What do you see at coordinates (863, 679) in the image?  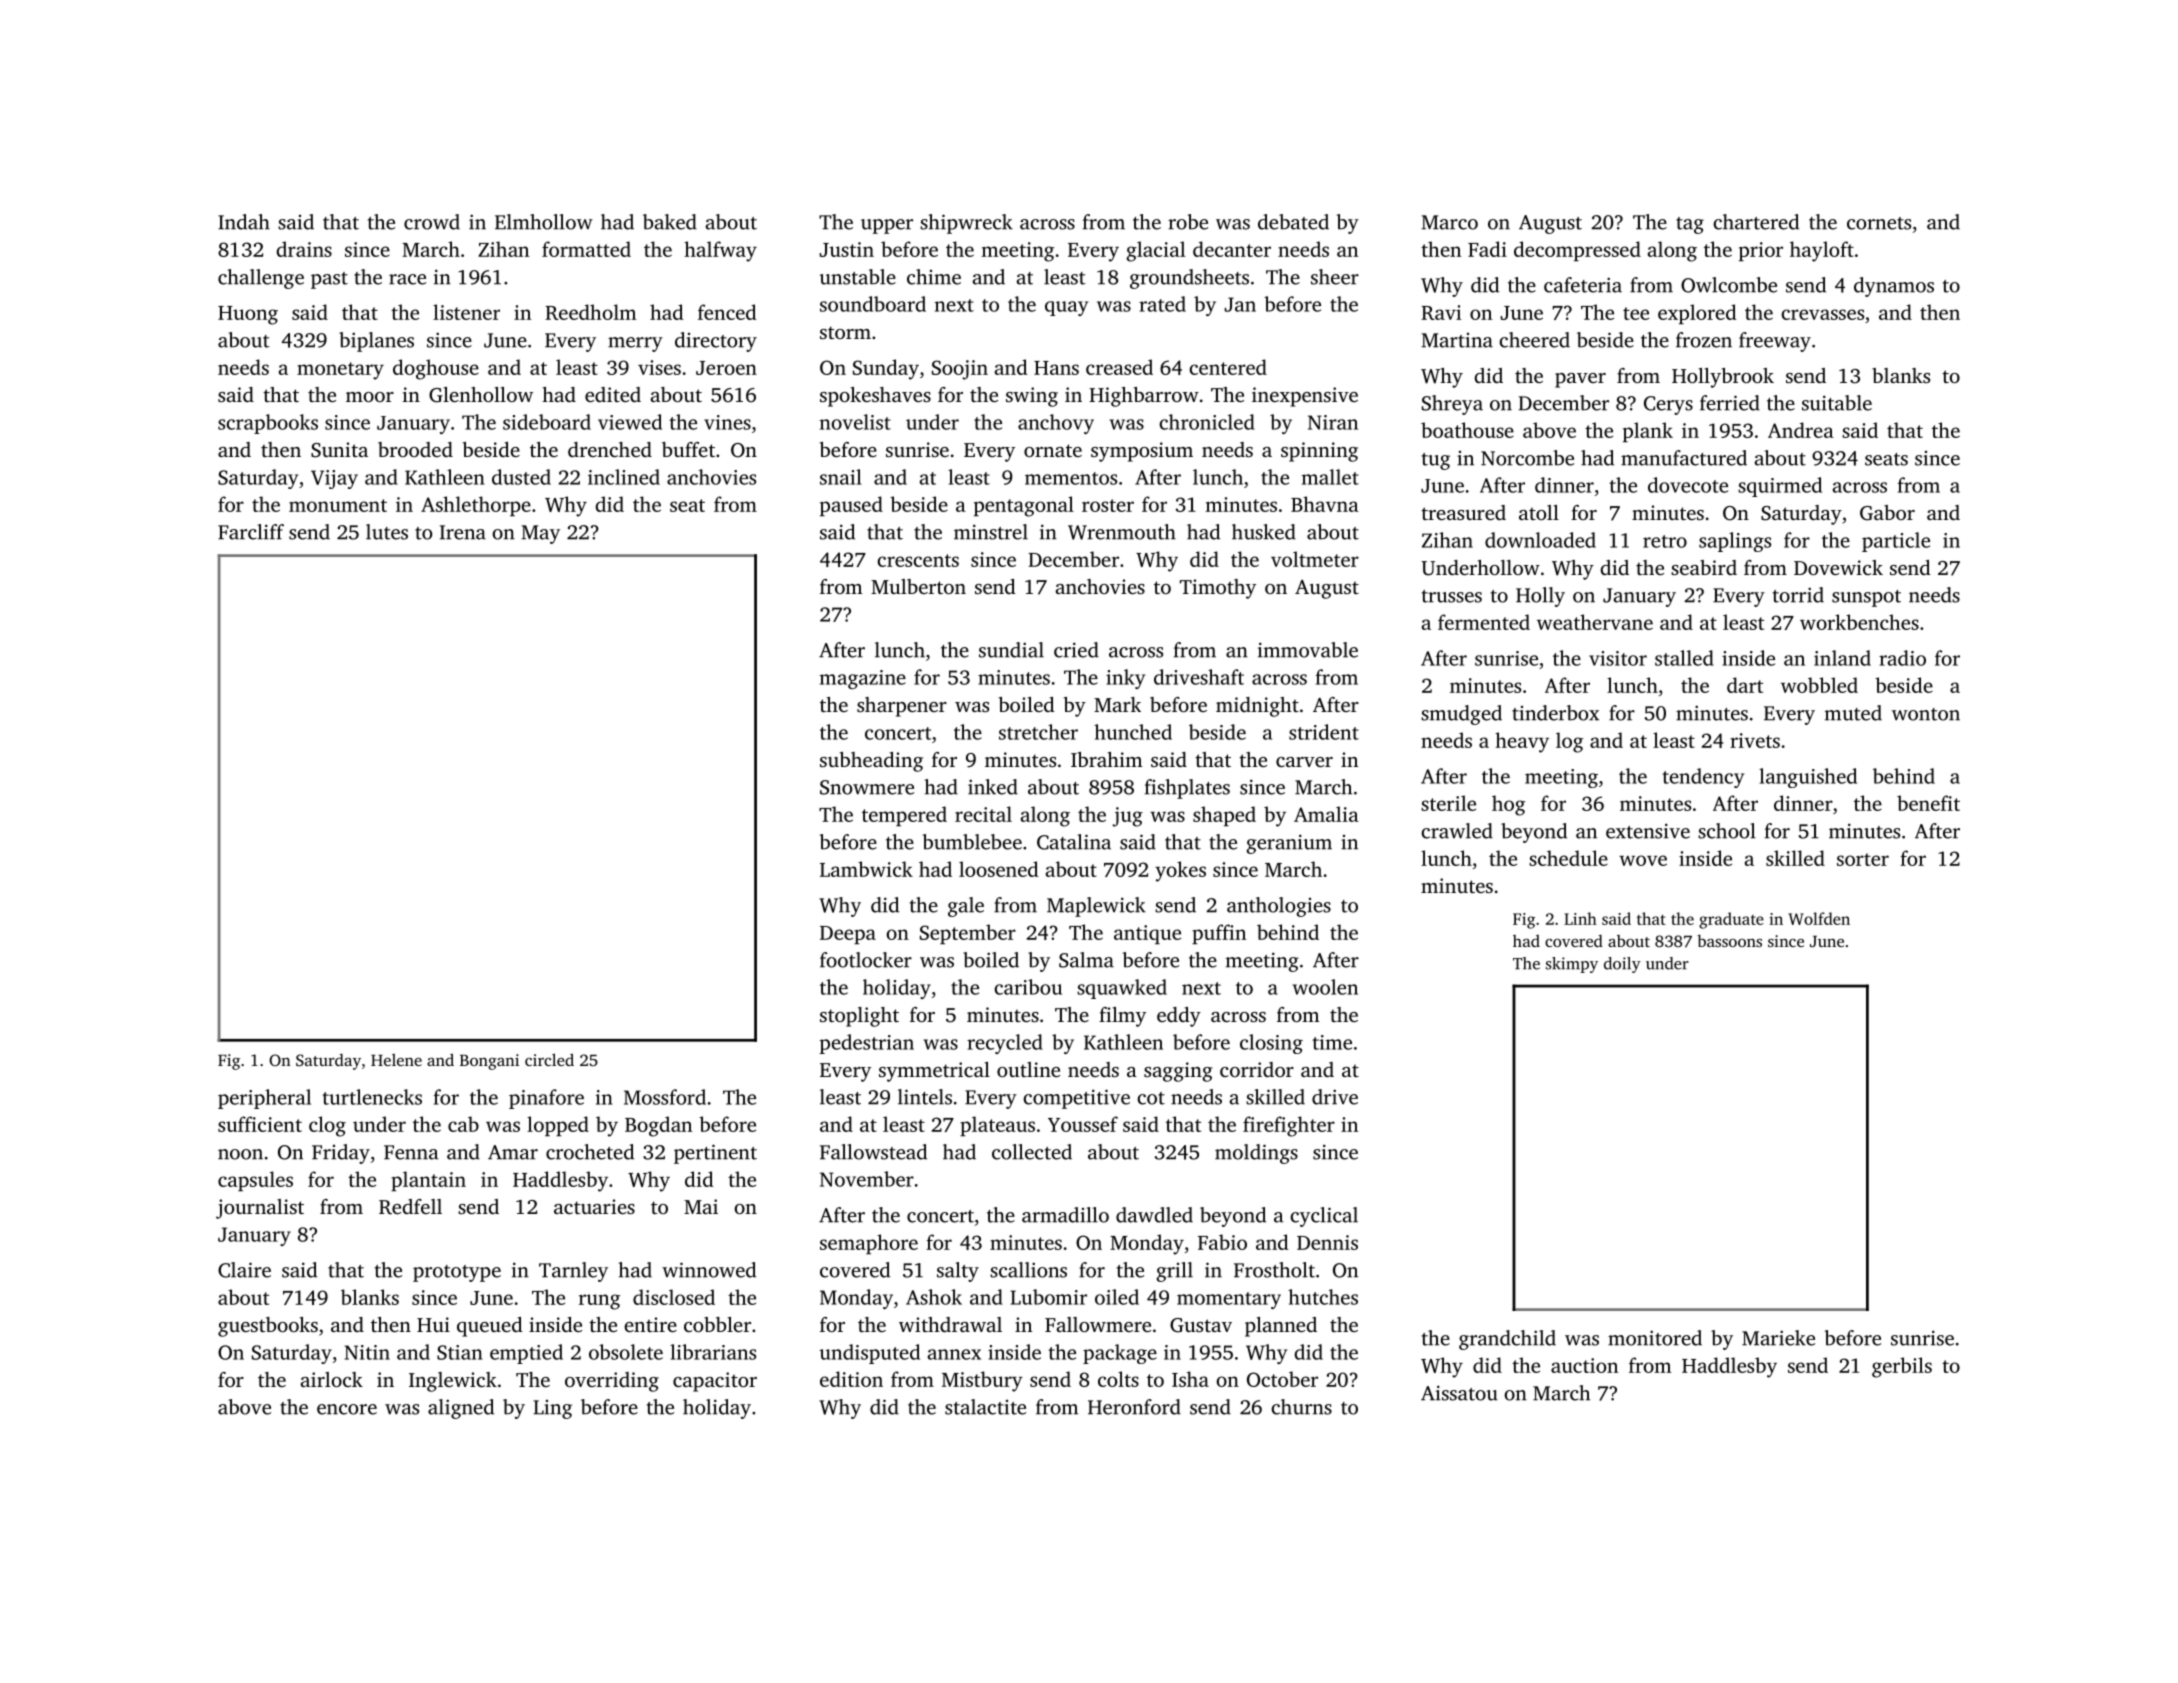 I see `magazine` at bounding box center [863, 679].
